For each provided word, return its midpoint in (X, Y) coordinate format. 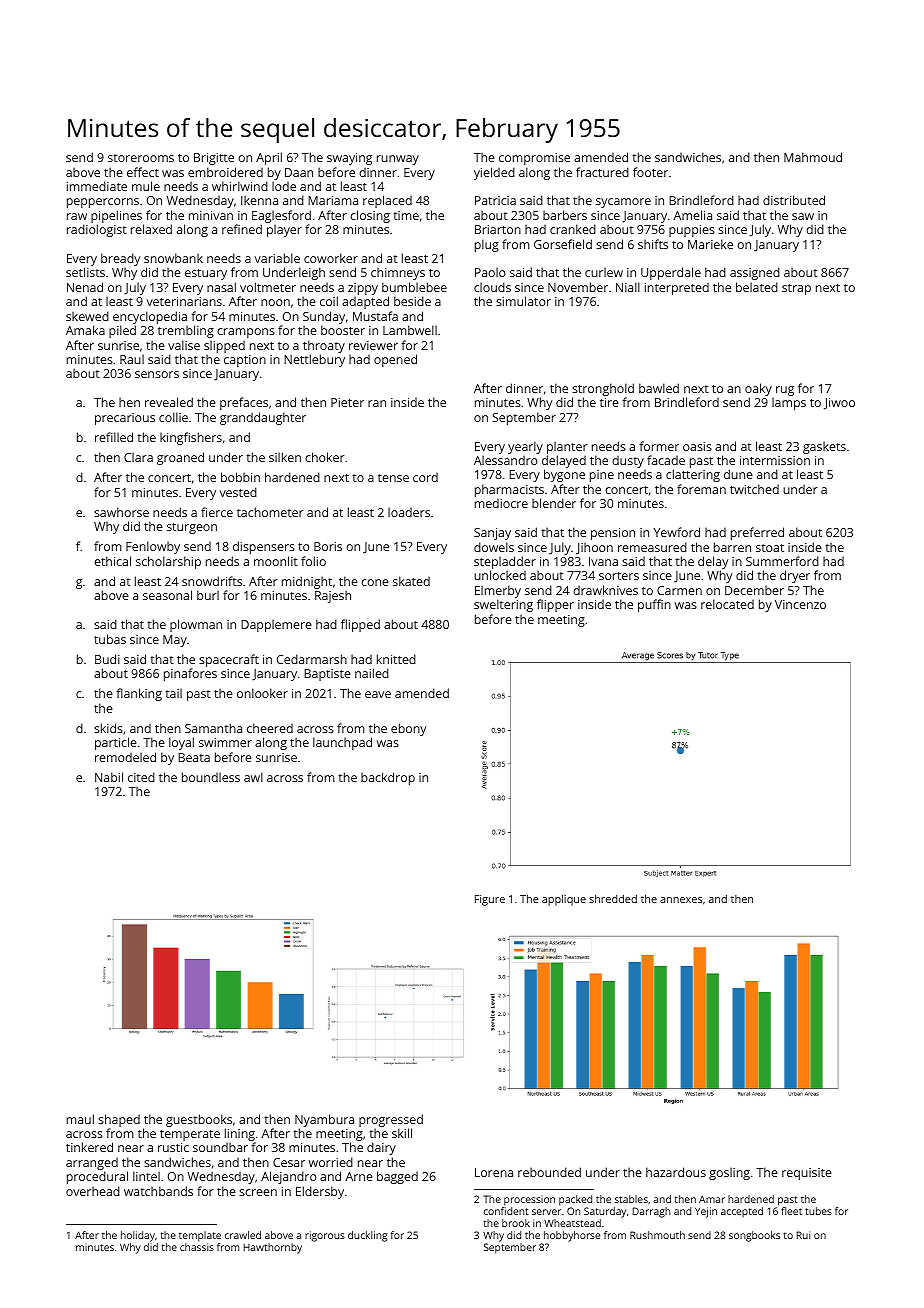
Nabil (109, 777)
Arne (359, 1176)
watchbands (158, 1191)
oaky (758, 389)
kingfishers (191, 438)
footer (650, 172)
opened (395, 360)
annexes (681, 900)
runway (398, 160)
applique (564, 900)
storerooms (141, 158)
